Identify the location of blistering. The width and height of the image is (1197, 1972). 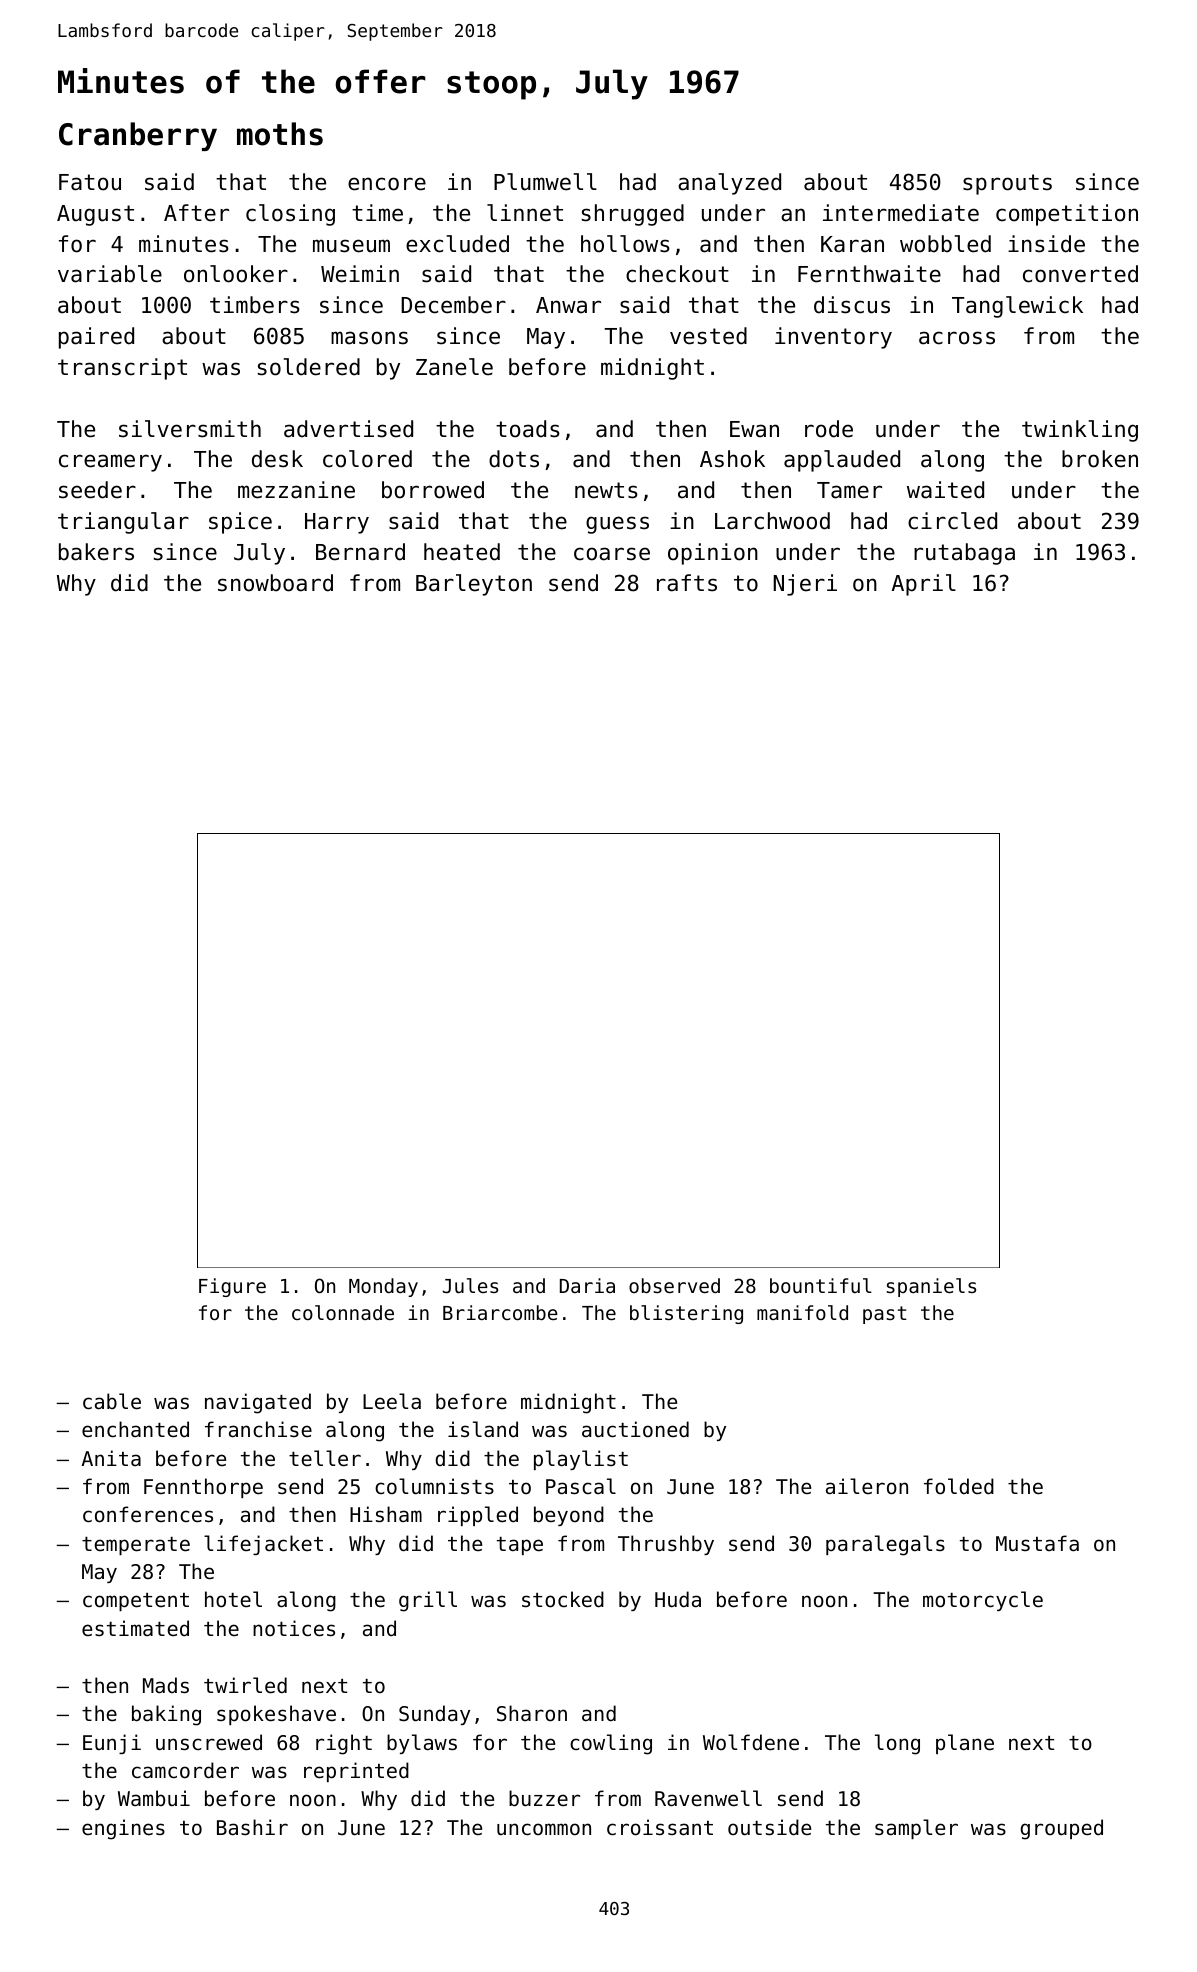
(686, 1314).
